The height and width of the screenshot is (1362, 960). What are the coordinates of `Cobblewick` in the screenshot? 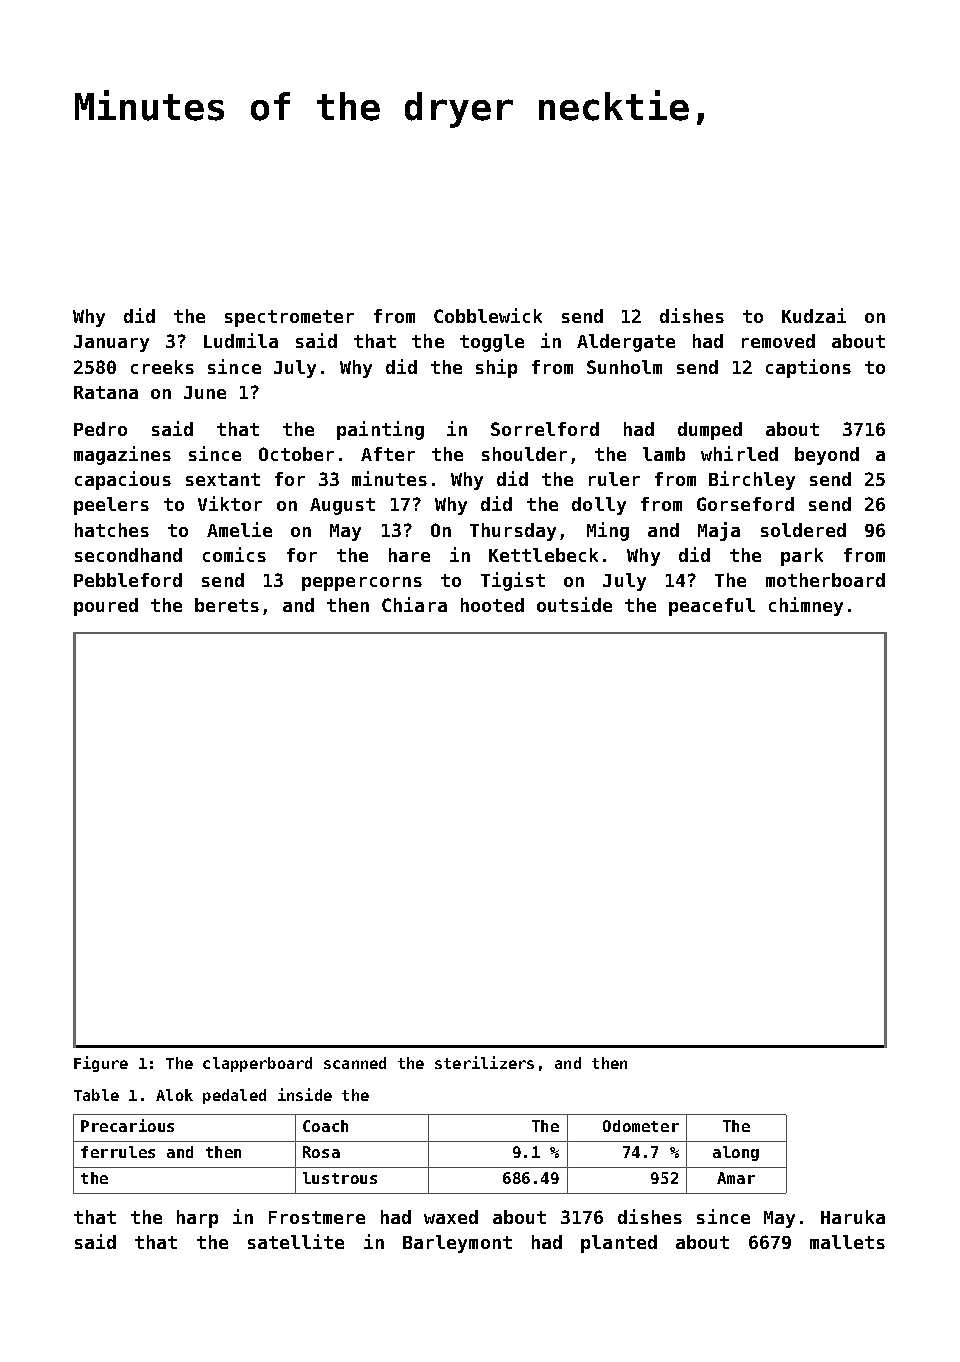 It's located at (488, 315).
